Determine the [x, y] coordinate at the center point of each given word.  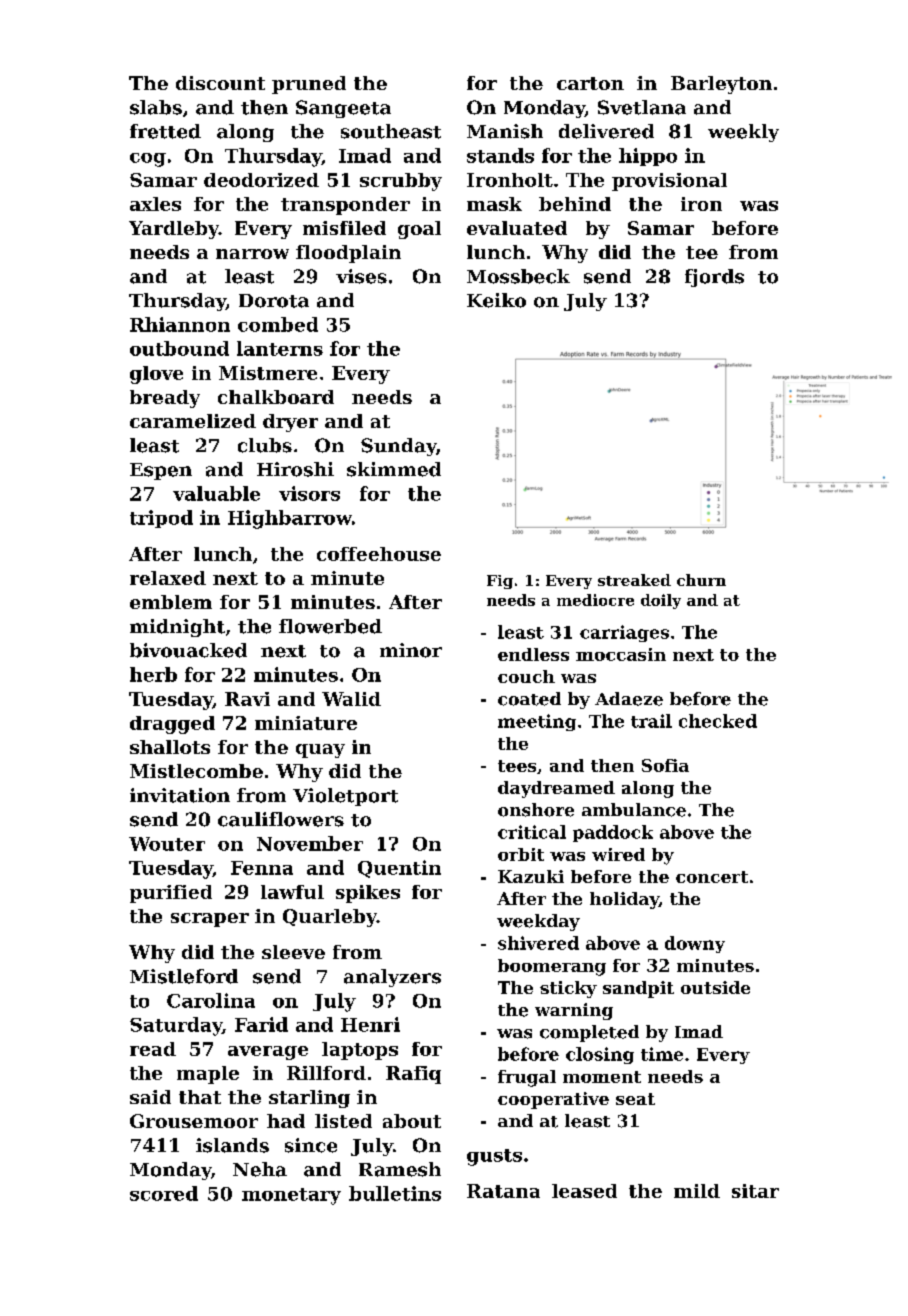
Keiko [496, 300]
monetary [291, 1196]
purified [171, 894]
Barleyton [721, 85]
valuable [216, 493]
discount [220, 83]
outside [715, 987]
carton [590, 83]
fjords [714, 278]
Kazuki [531, 876]
